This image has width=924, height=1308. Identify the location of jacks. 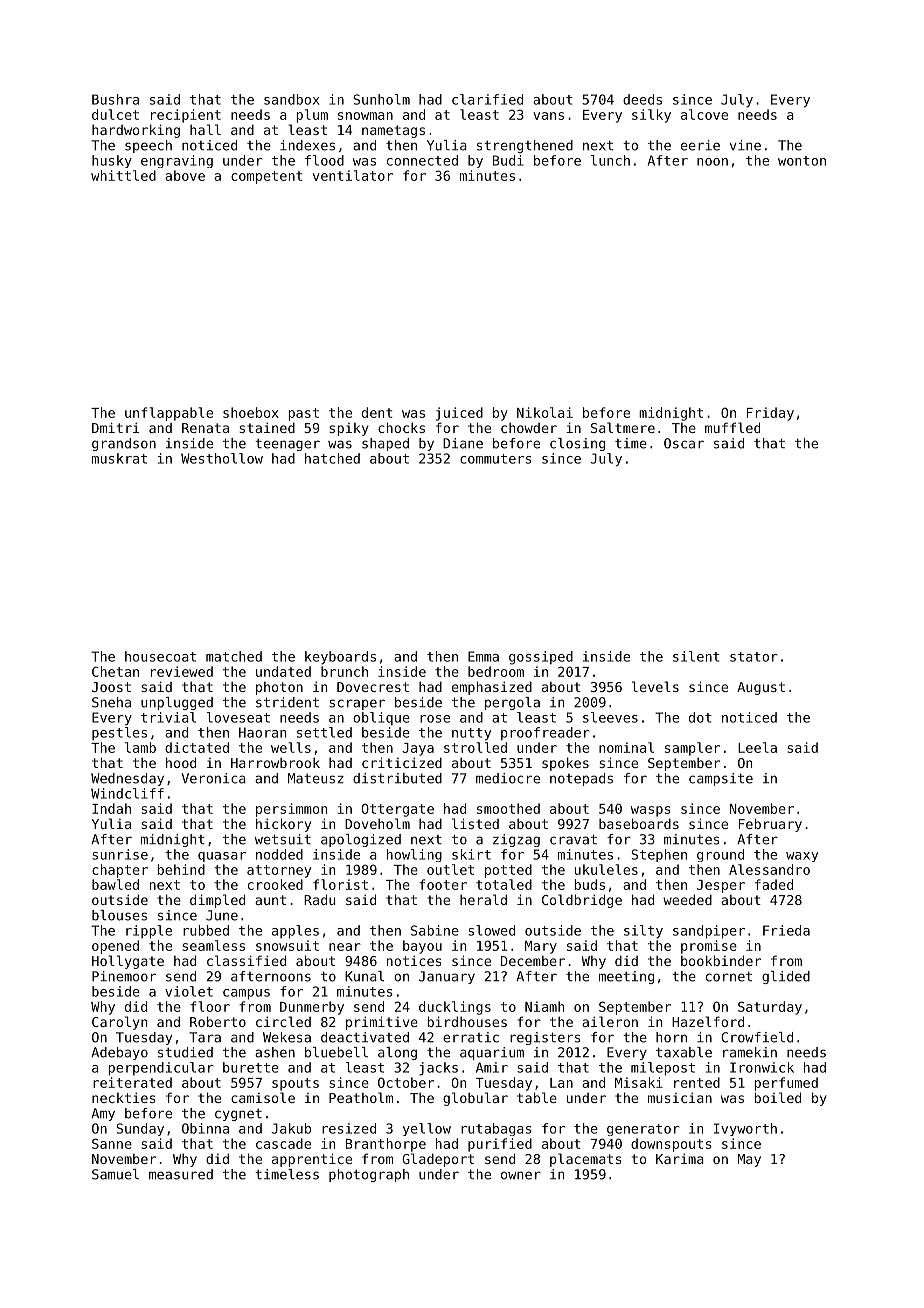
(438, 1069).
